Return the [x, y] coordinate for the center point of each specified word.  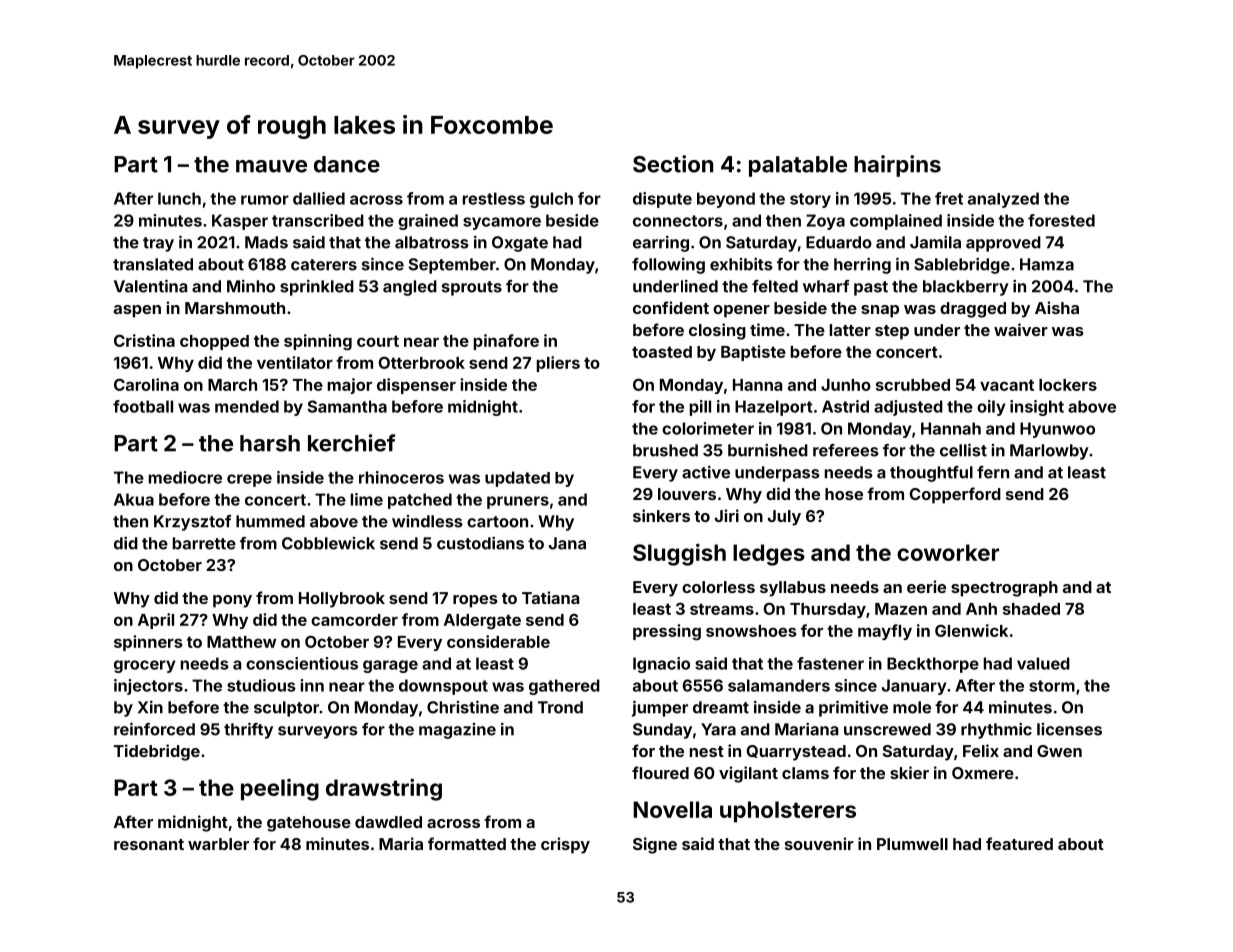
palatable [798, 166]
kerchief [351, 443]
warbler [218, 844]
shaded [1031, 609]
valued [1043, 663]
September [452, 266]
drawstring [384, 789]
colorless [718, 587]
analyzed [1003, 200]
